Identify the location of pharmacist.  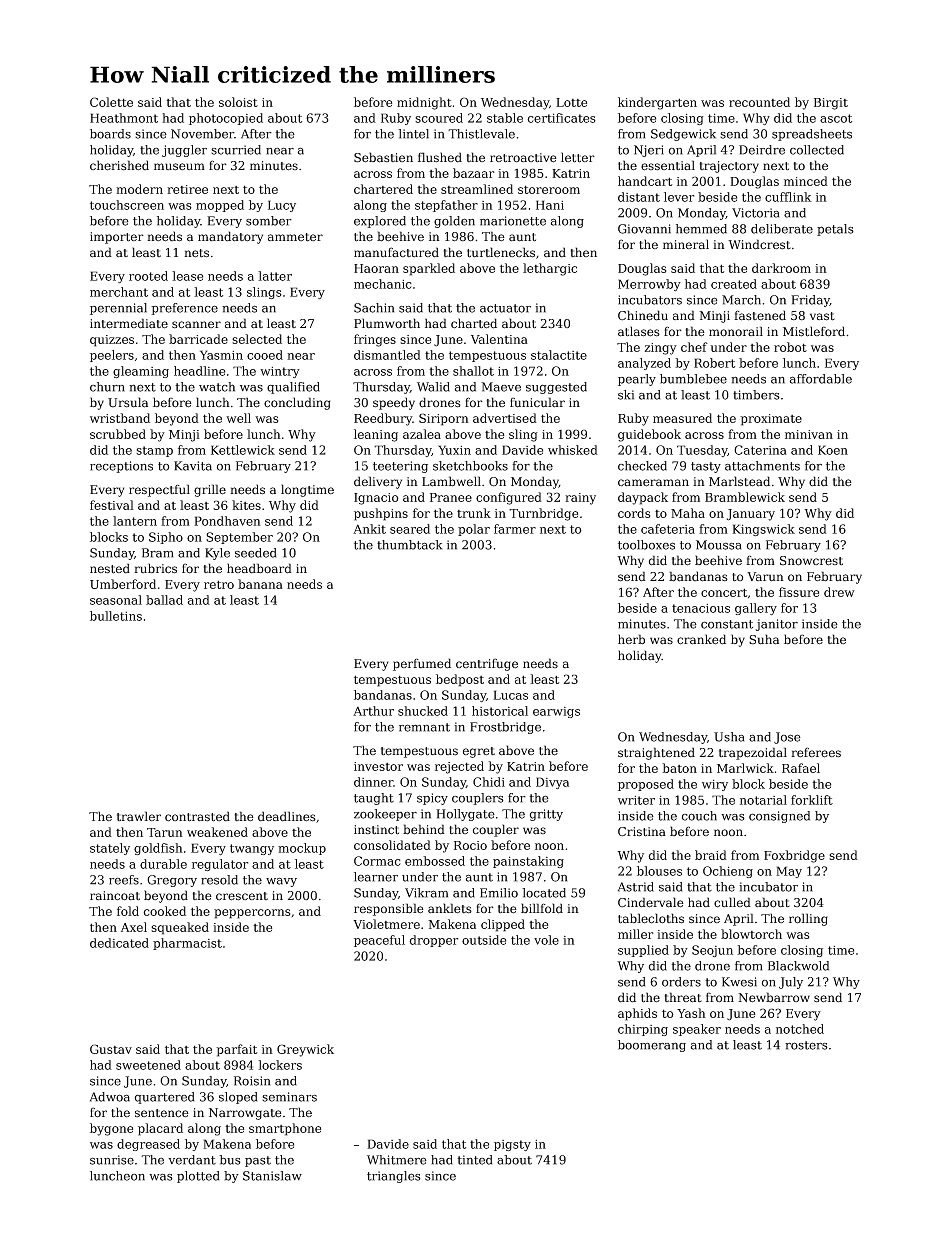
(187, 944).
